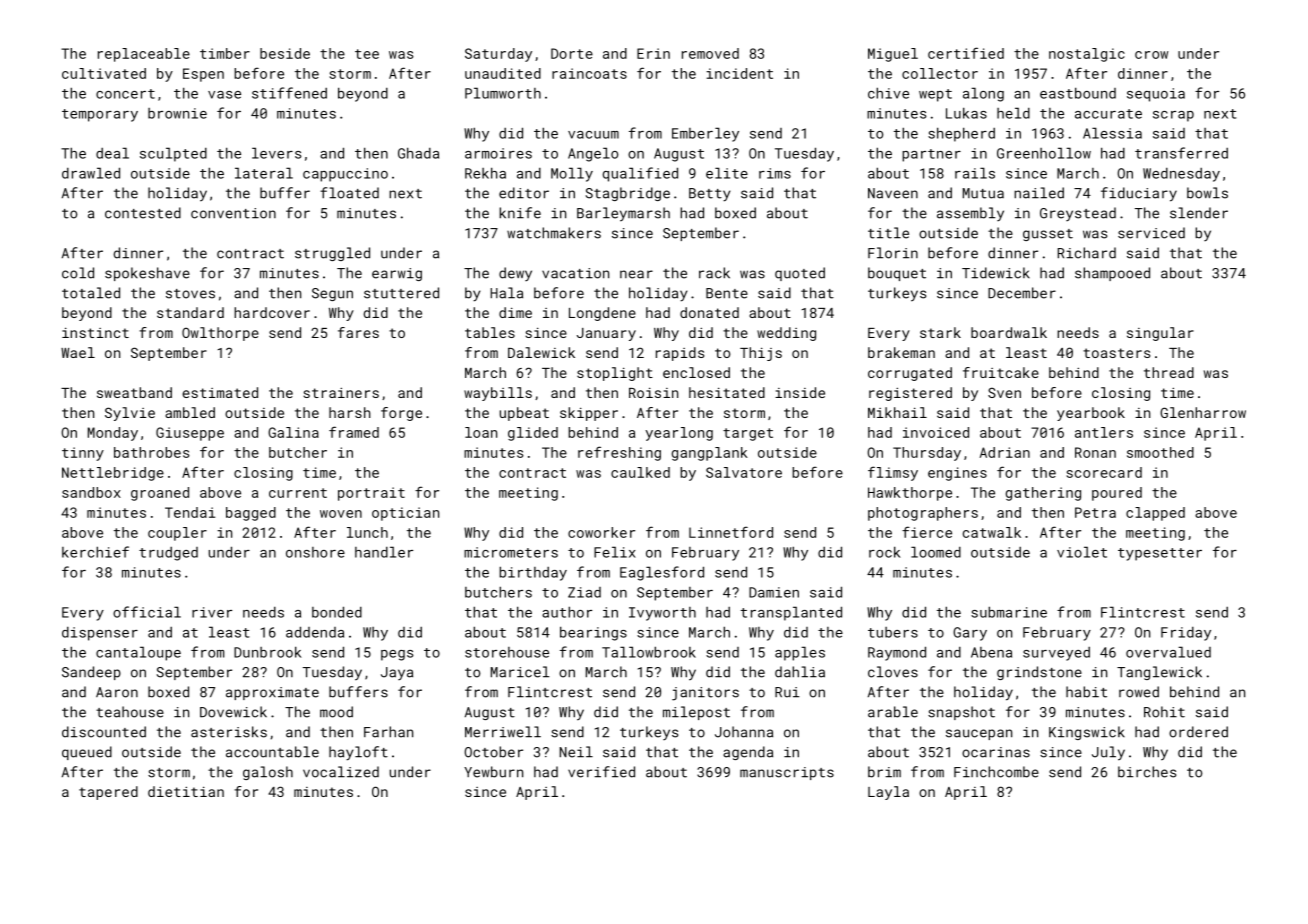 The image size is (1308, 924). Describe the element at coordinates (653, 392) in the image. I see `Roisin` at that location.
